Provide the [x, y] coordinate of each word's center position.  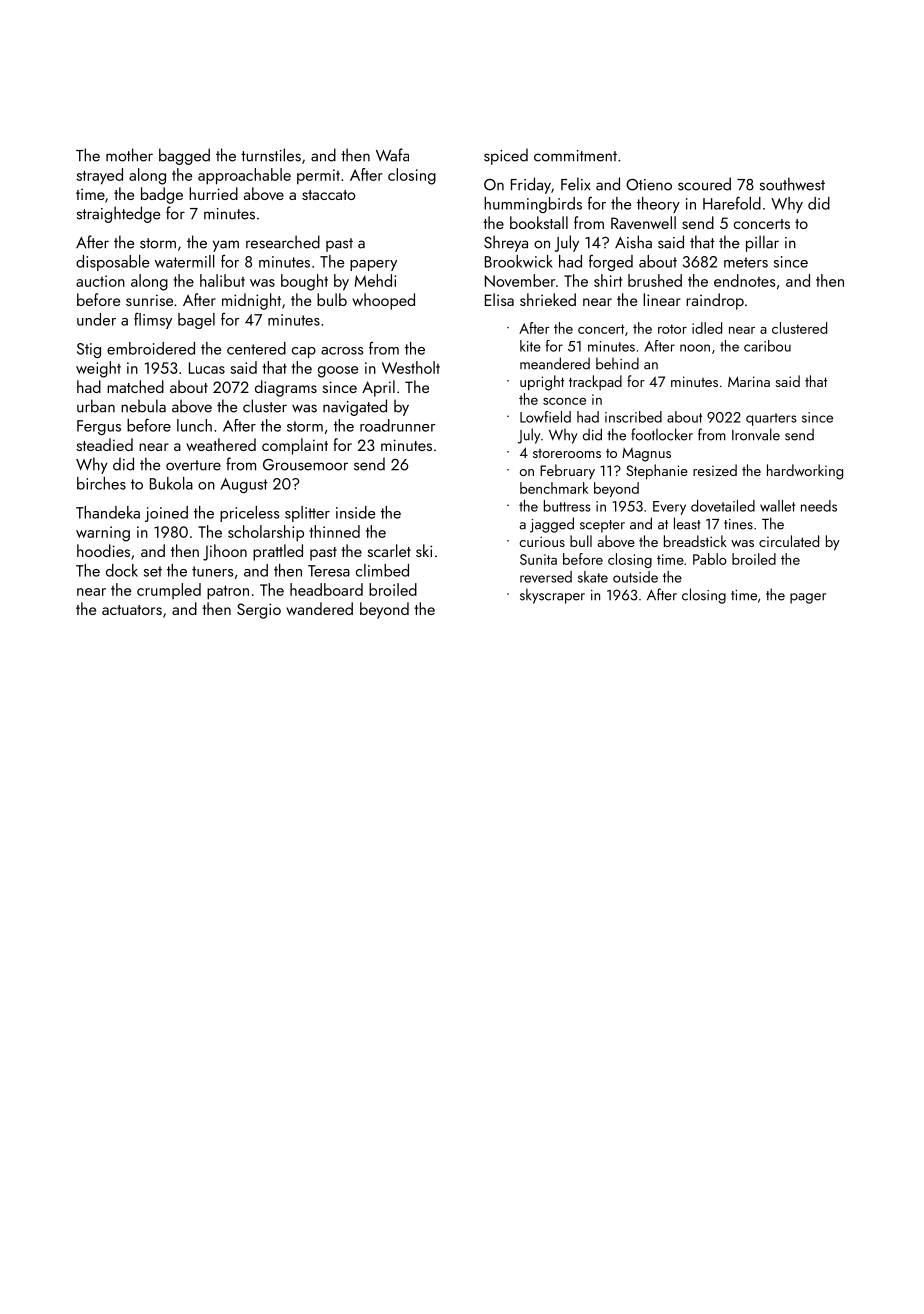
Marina [749, 381]
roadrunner [397, 425]
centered [256, 348]
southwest [792, 184]
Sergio [259, 611]
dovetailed [723, 506]
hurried [213, 193]
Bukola [171, 483]
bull [581, 541]
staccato [328, 195]
